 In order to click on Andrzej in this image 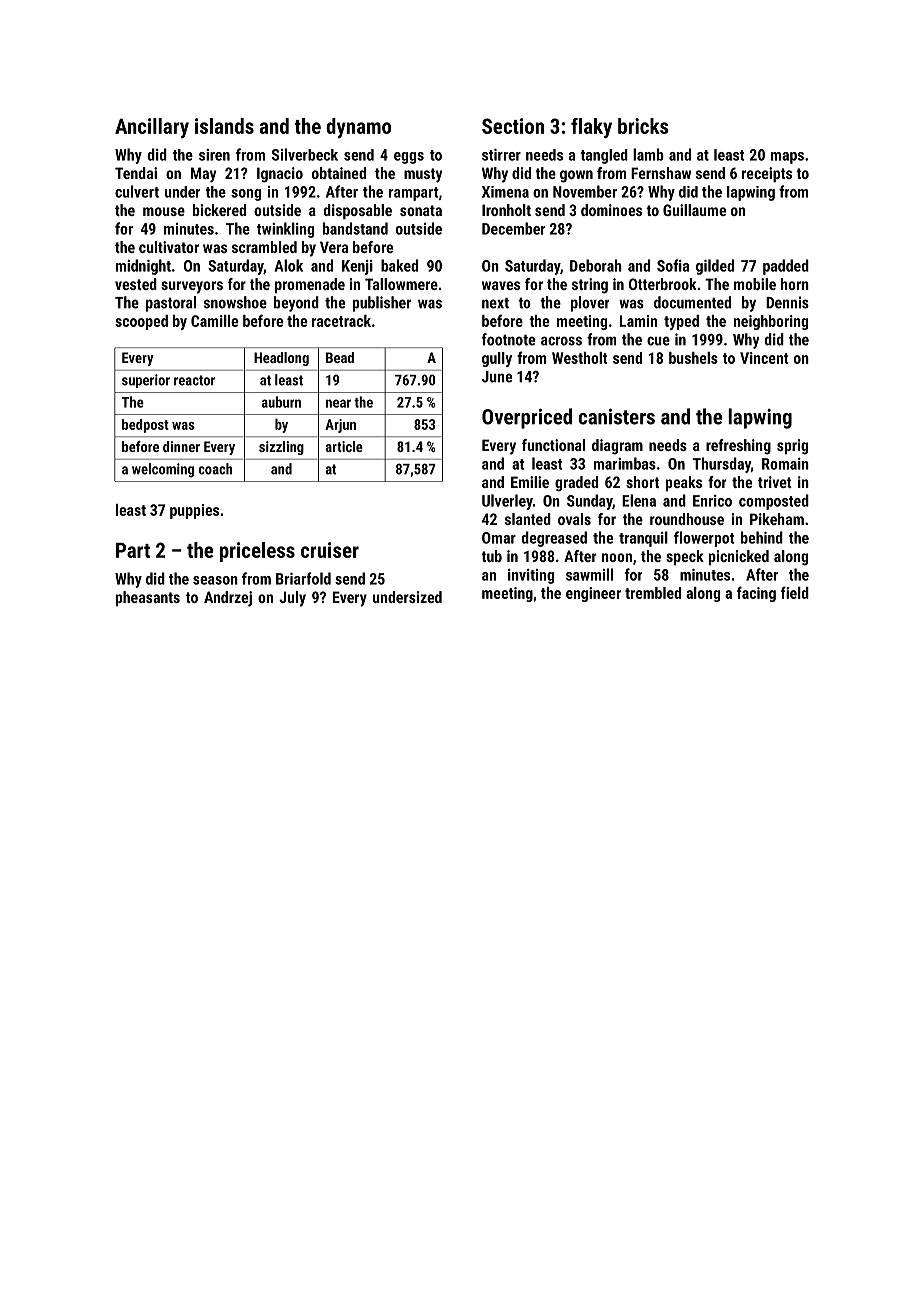, I will do `click(228, 599)`.
